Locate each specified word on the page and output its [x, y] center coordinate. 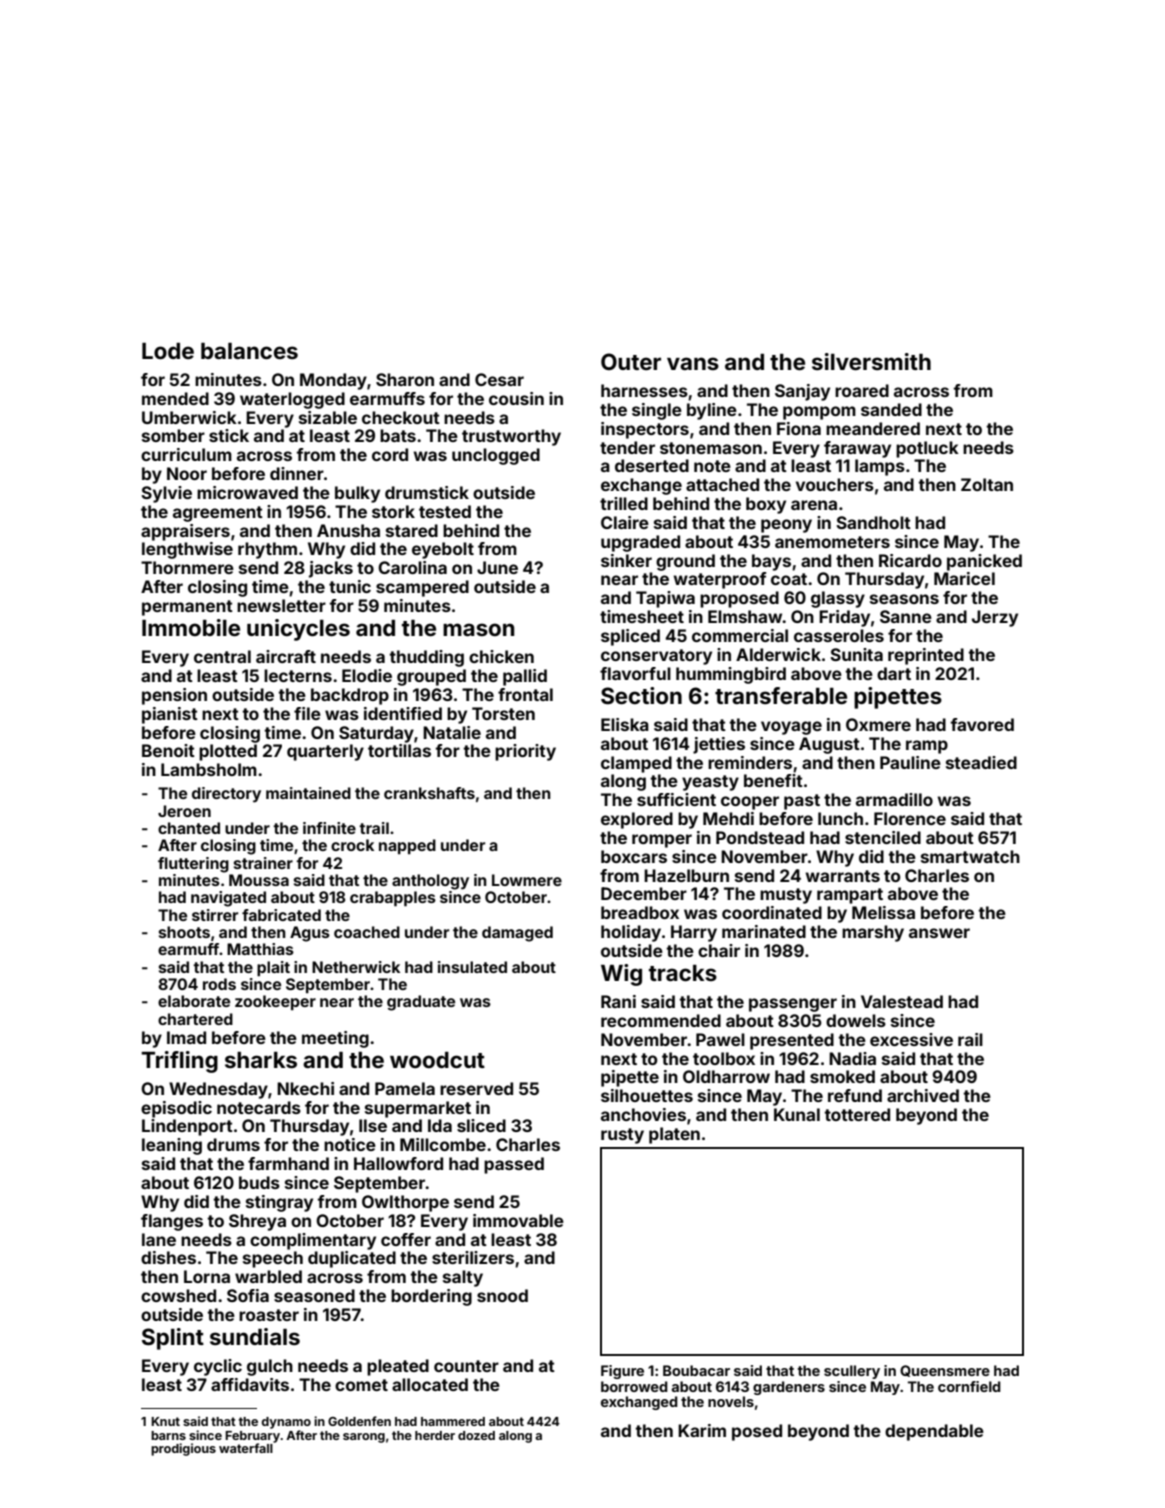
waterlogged [292, 400]
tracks [683, 973]
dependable [934, 1432]
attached [722, 484]
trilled [624, 503]
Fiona [799, 428]
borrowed [634, 1386]
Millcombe [443, 1144]
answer [939, 933]
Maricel [964, 578]
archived [923, 1095]
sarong [364, 1438]
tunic [350, 586]
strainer [263, 863]
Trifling [179, 1062]
